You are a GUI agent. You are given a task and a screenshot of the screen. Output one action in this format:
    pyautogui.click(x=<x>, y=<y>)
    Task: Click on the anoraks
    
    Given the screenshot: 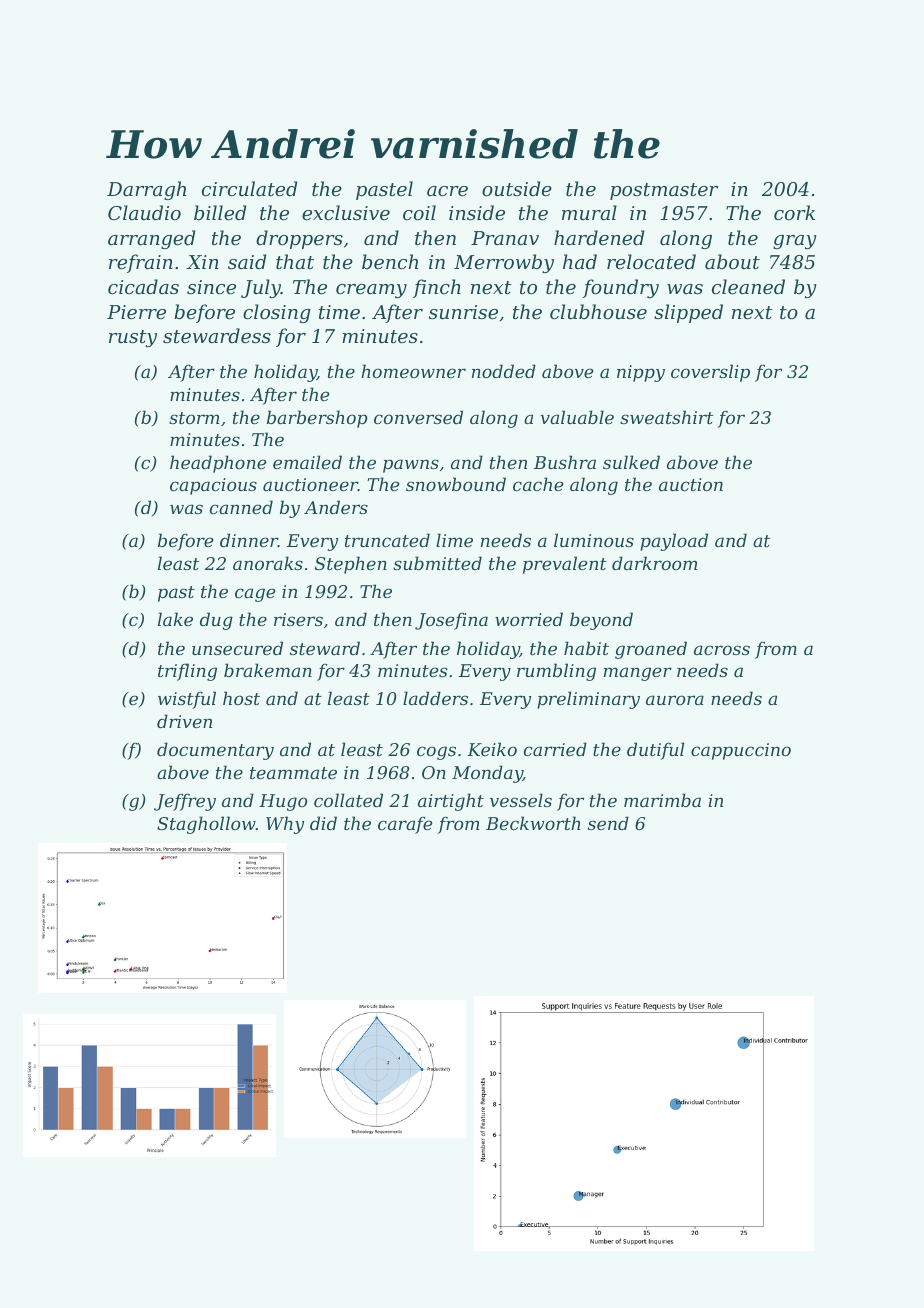 What is the action you would take?
    pyautogui.click(x=268, y=563)
